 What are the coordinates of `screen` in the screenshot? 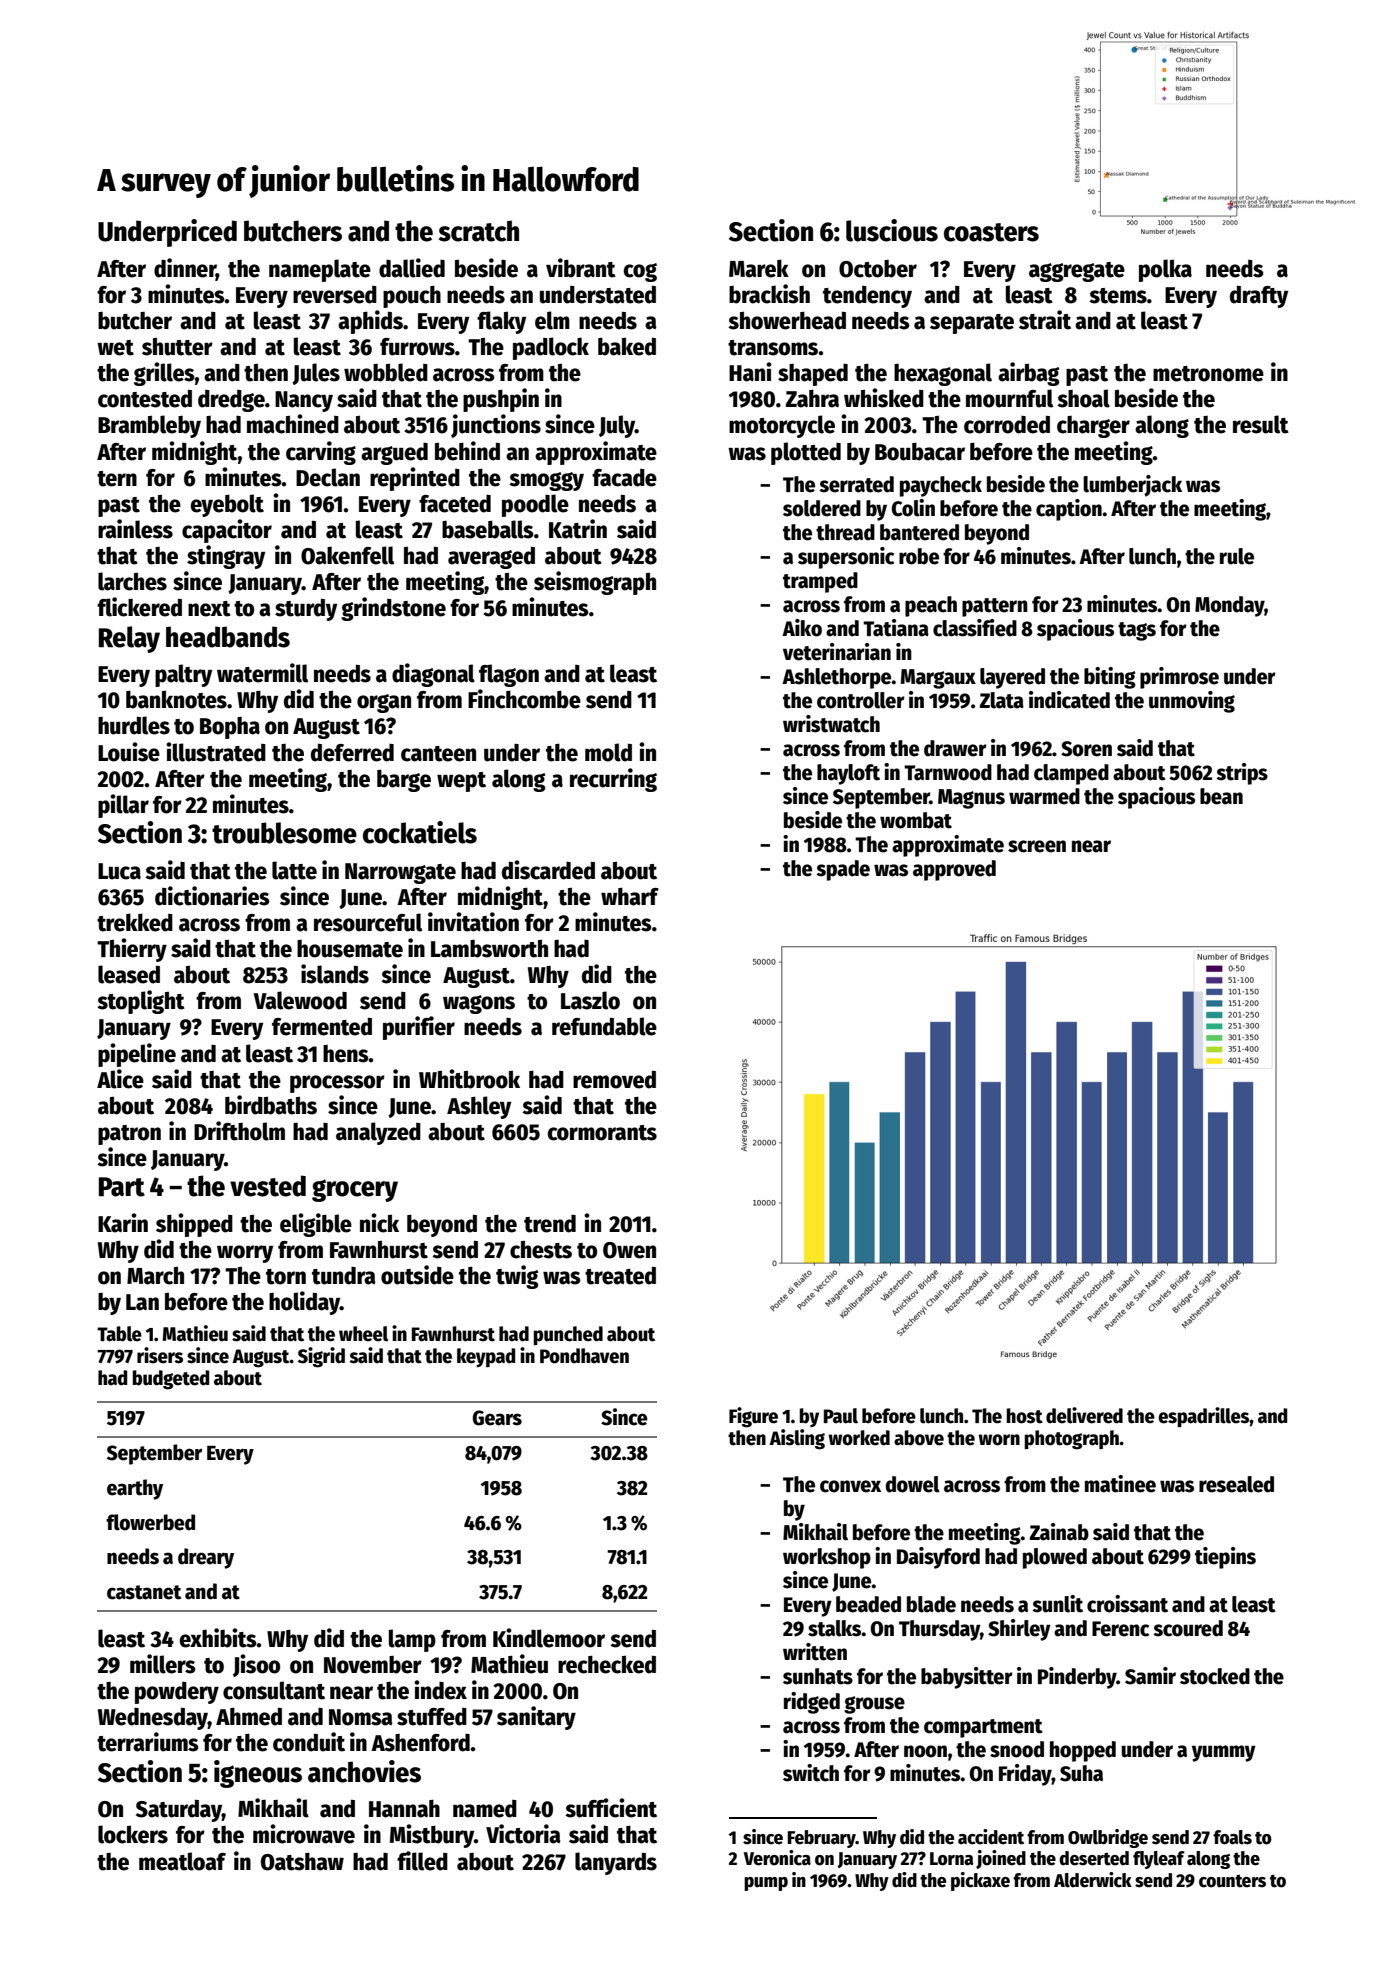 It's located at (1037, 846).
